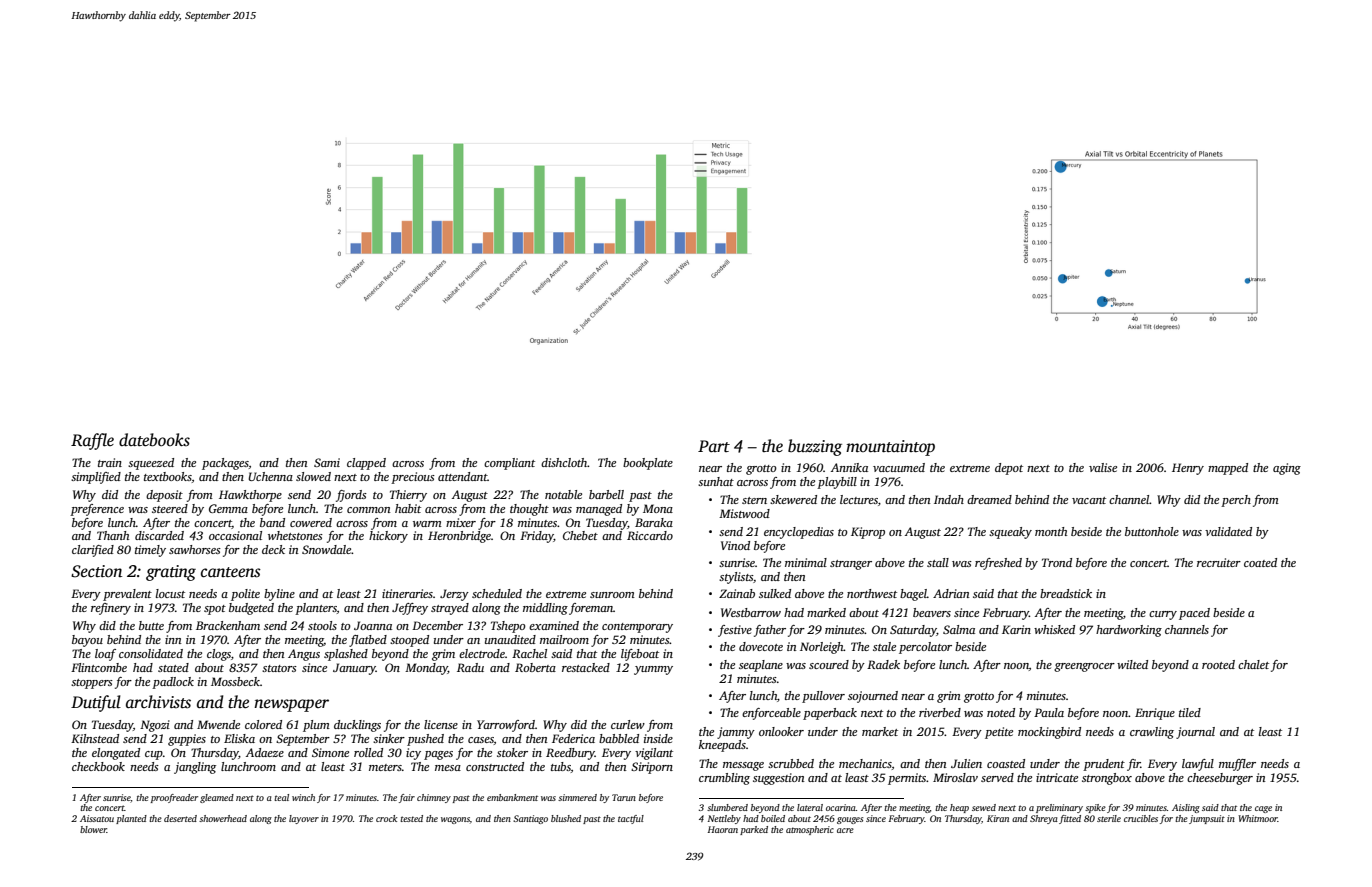 This page has height=887, width=1372. What do you see at coordinates (564, 462) in the page?
I see `dishcloth` at bounding box center [564, 462].
